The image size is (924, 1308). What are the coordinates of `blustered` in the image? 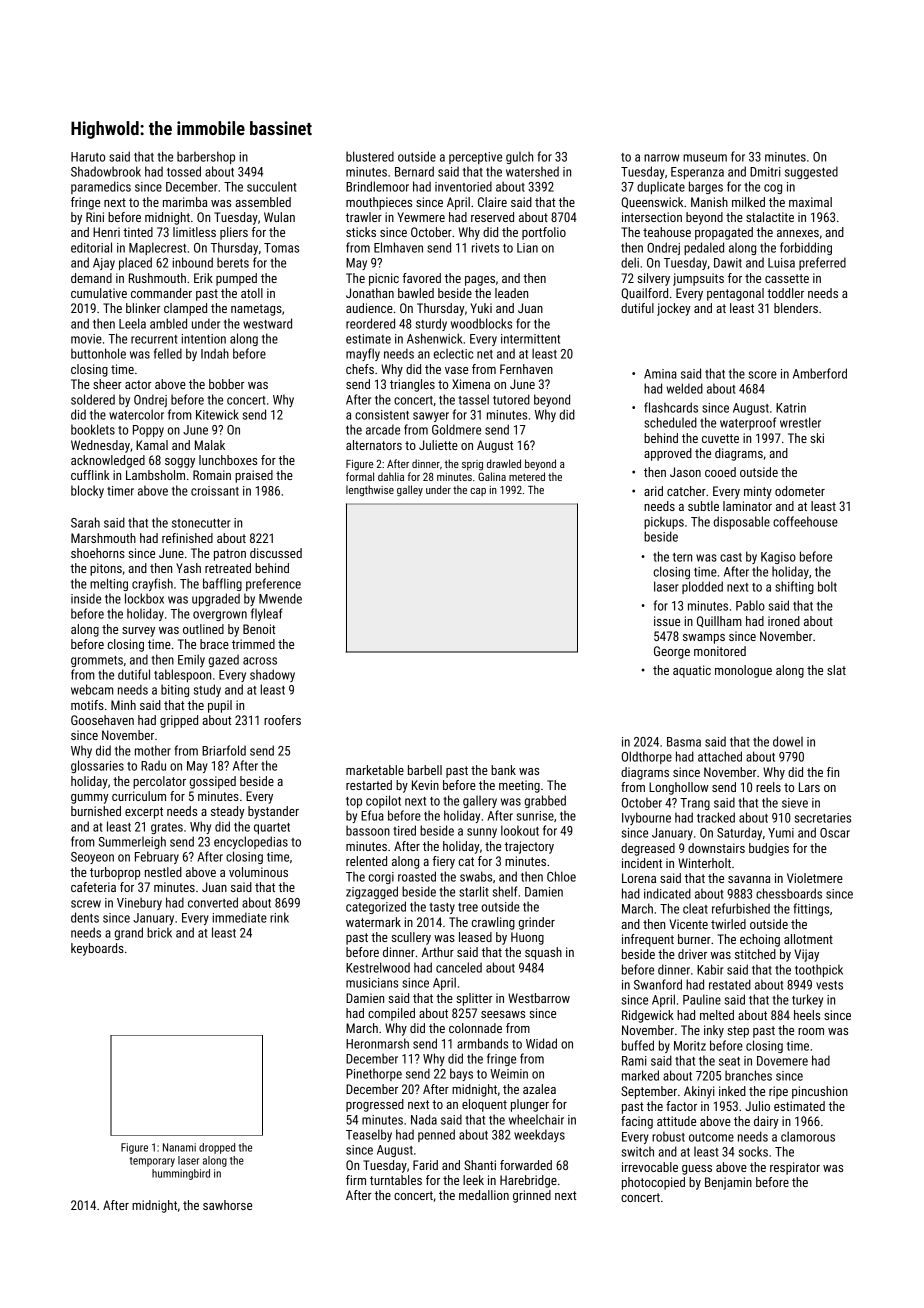 It's located at (370, 156).
